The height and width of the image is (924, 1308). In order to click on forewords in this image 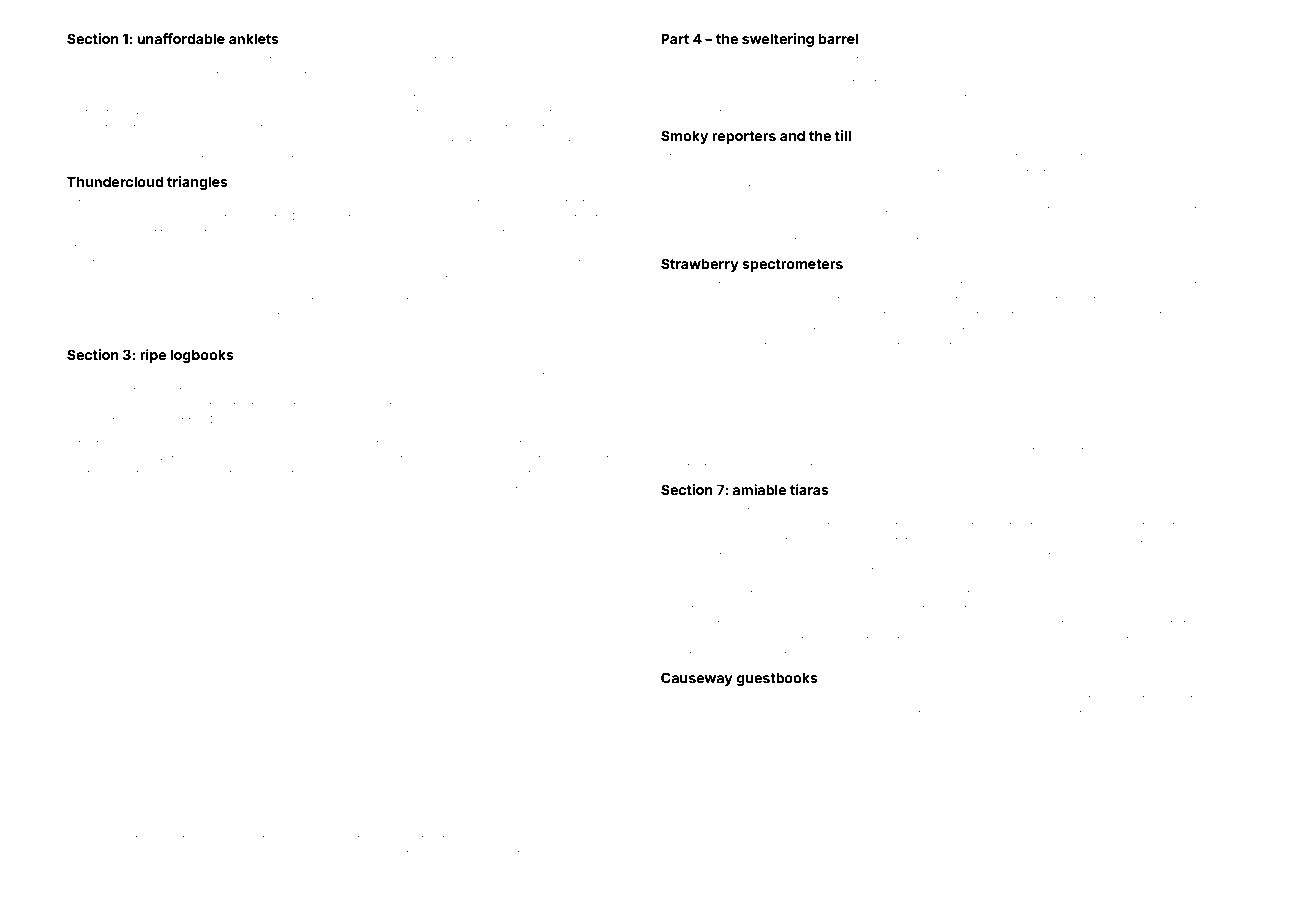, I will do `click(688, 314)`.
